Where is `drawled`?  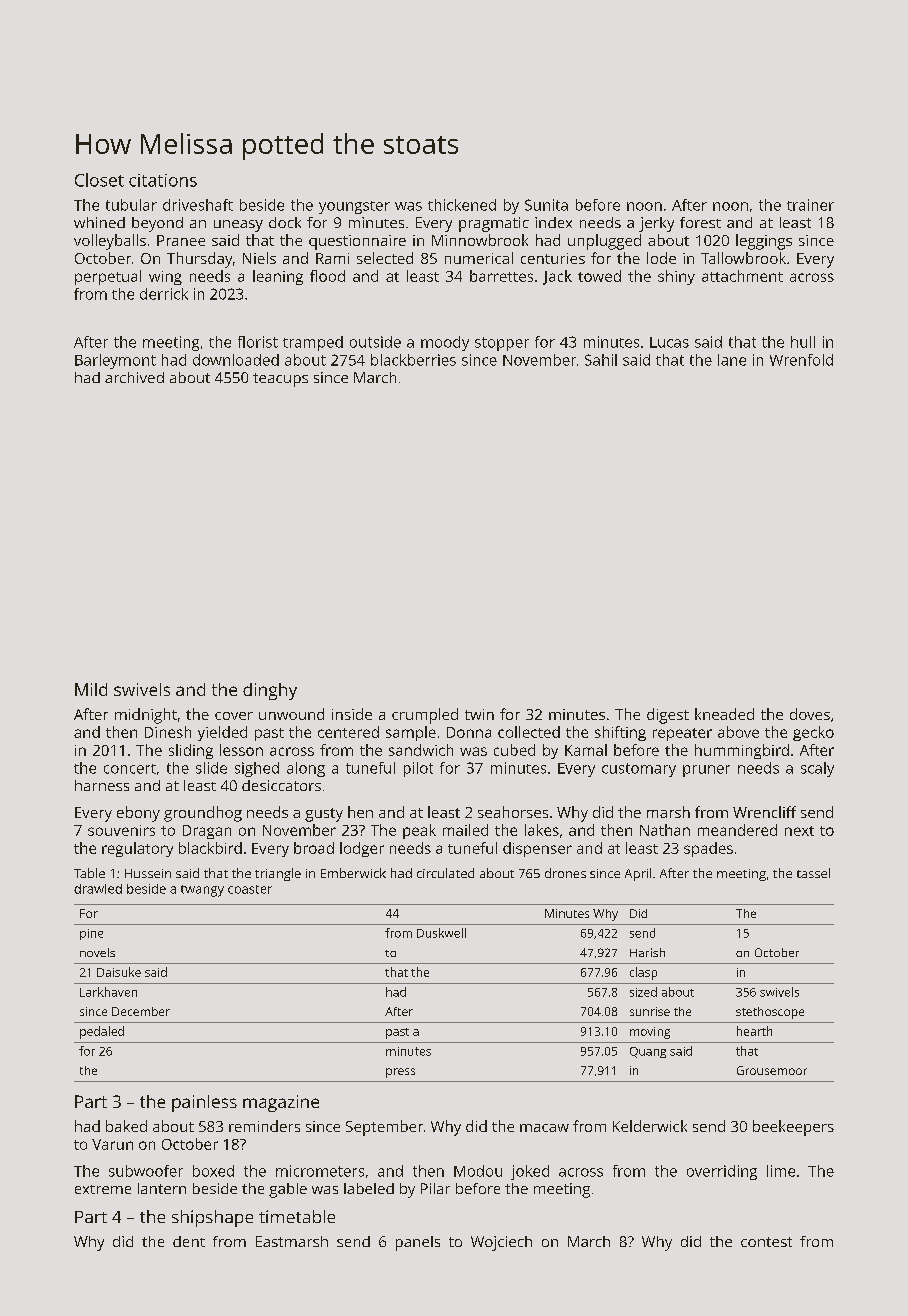 drawled is located at coordinates (98, 889).
